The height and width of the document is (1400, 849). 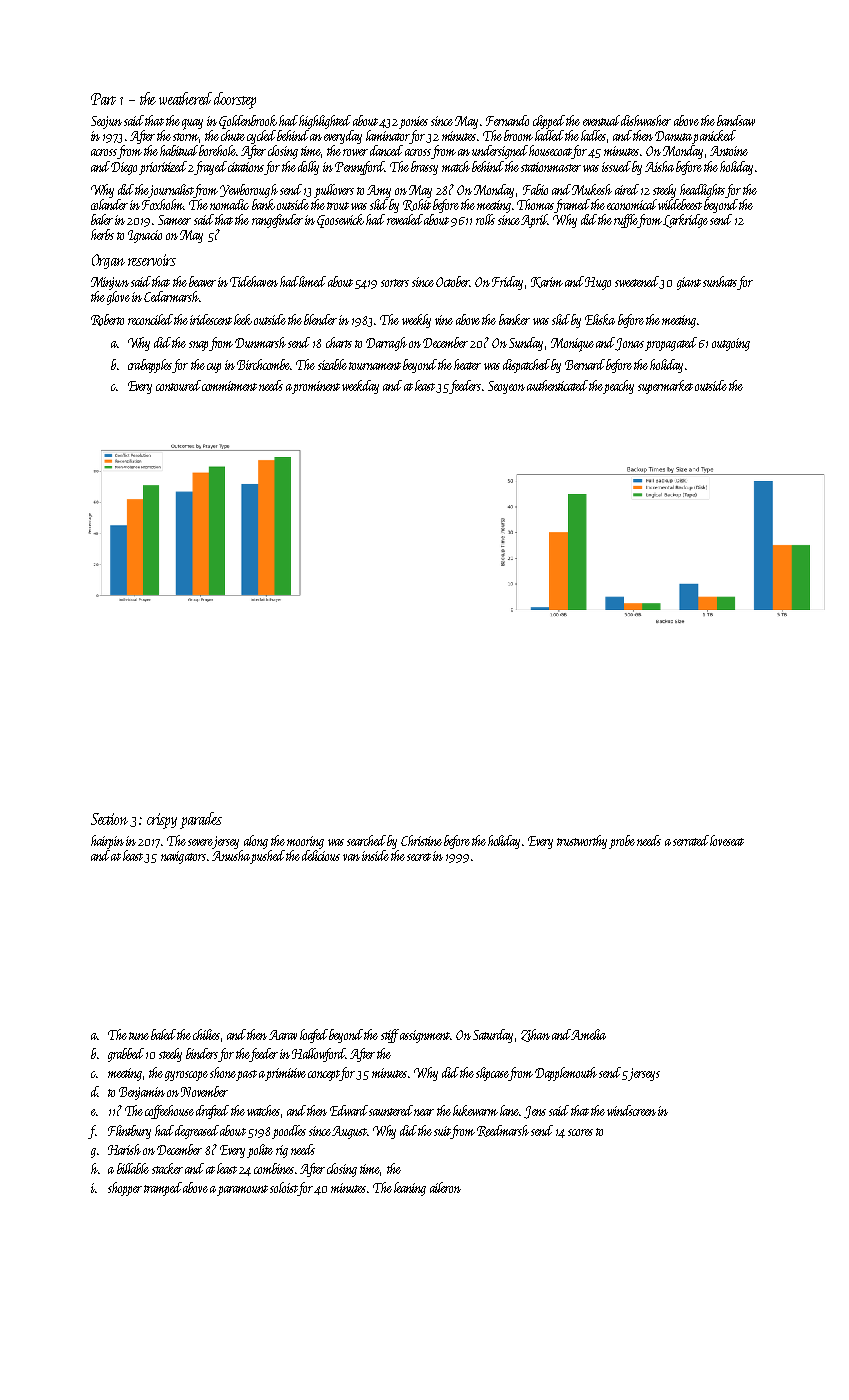 What do you see at coordinates (178, 385) in the document?
I see `contoured` at bounding box center [178, 385].
